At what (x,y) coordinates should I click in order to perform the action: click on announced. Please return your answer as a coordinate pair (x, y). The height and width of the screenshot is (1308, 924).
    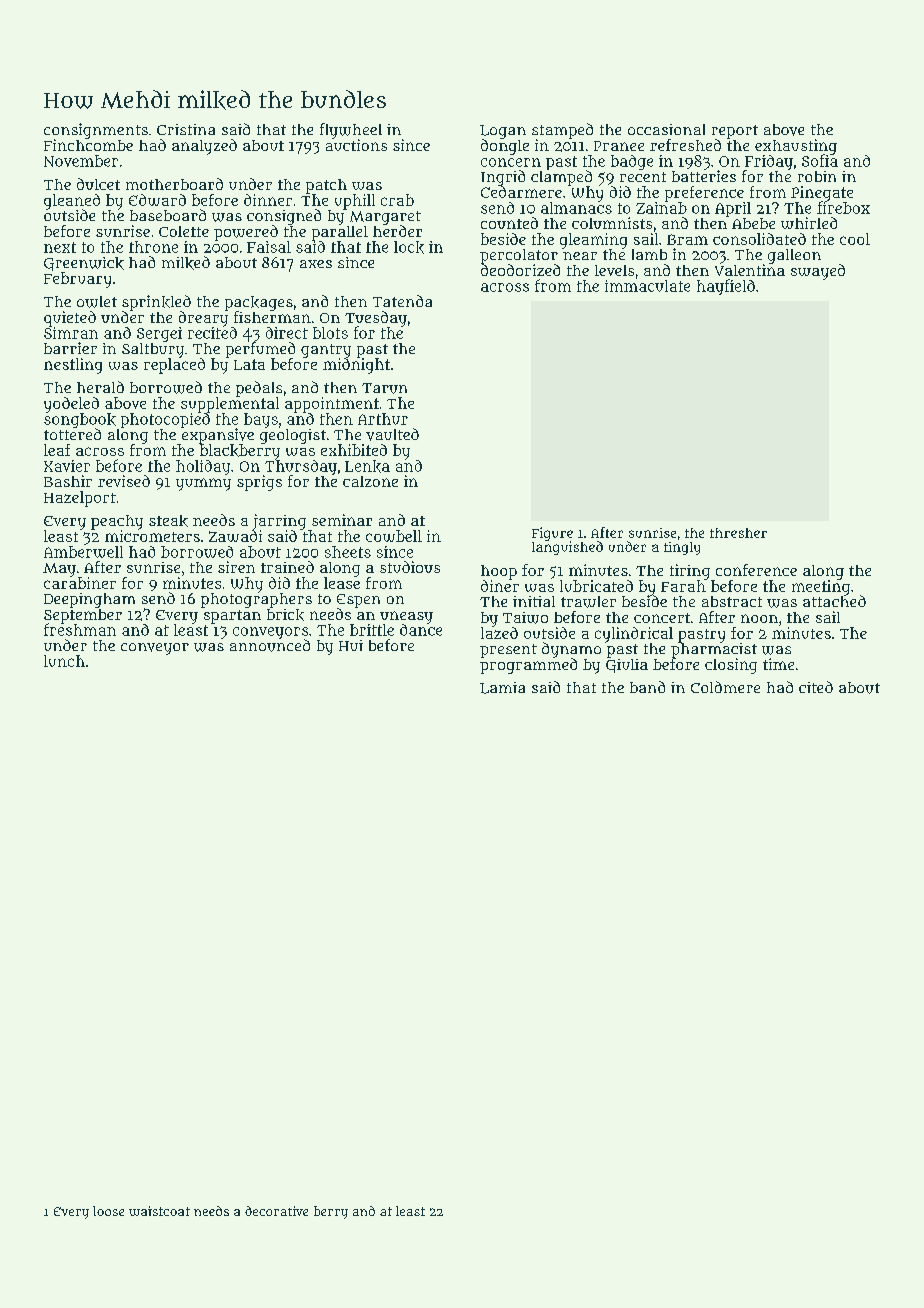
    Looking at the image, I should click on (270, 645).
